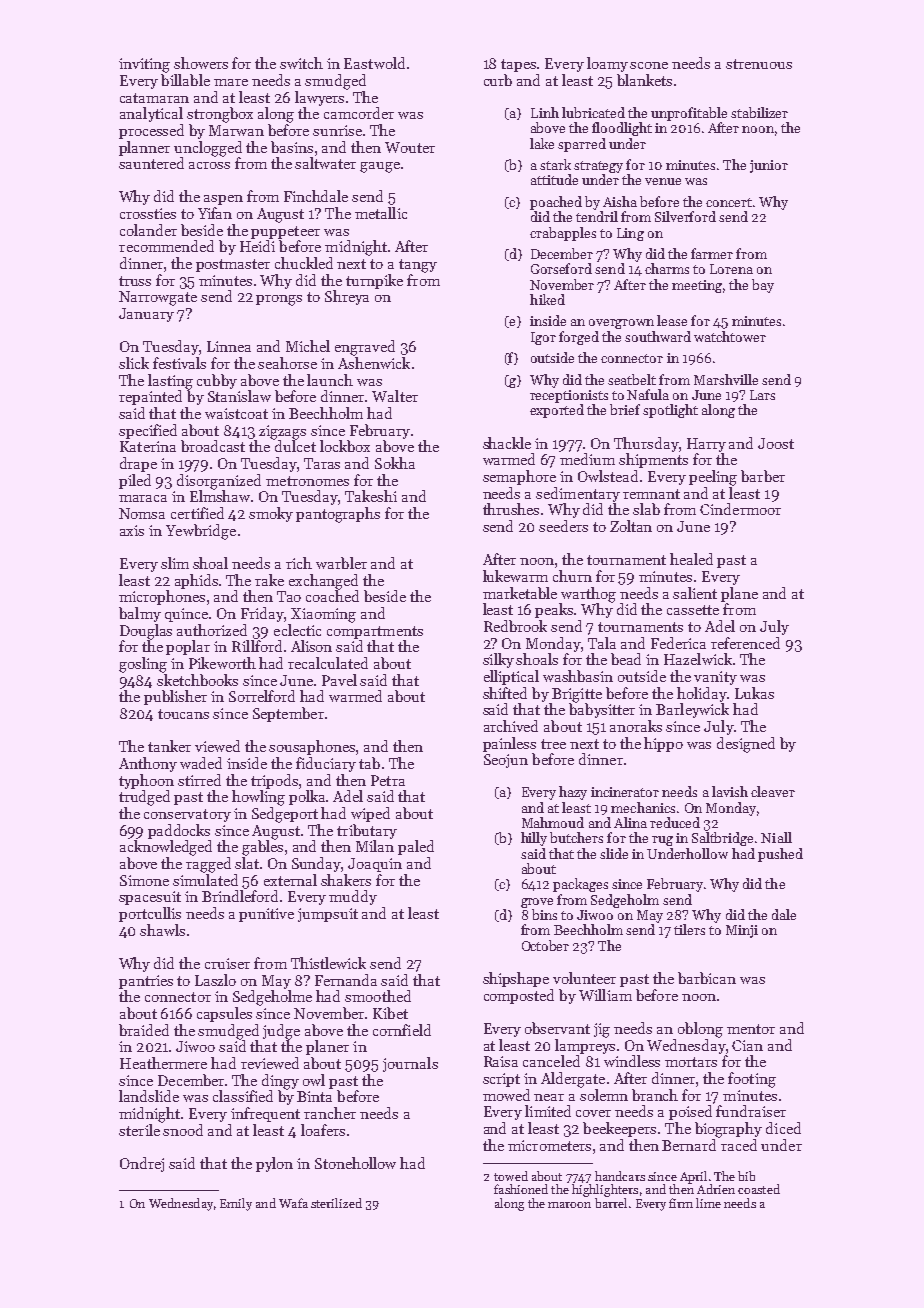 The width and height of the document is (924, 1308). Describe the element at coordinates (215, 213) in the document. I see `Yifan` at that location.
